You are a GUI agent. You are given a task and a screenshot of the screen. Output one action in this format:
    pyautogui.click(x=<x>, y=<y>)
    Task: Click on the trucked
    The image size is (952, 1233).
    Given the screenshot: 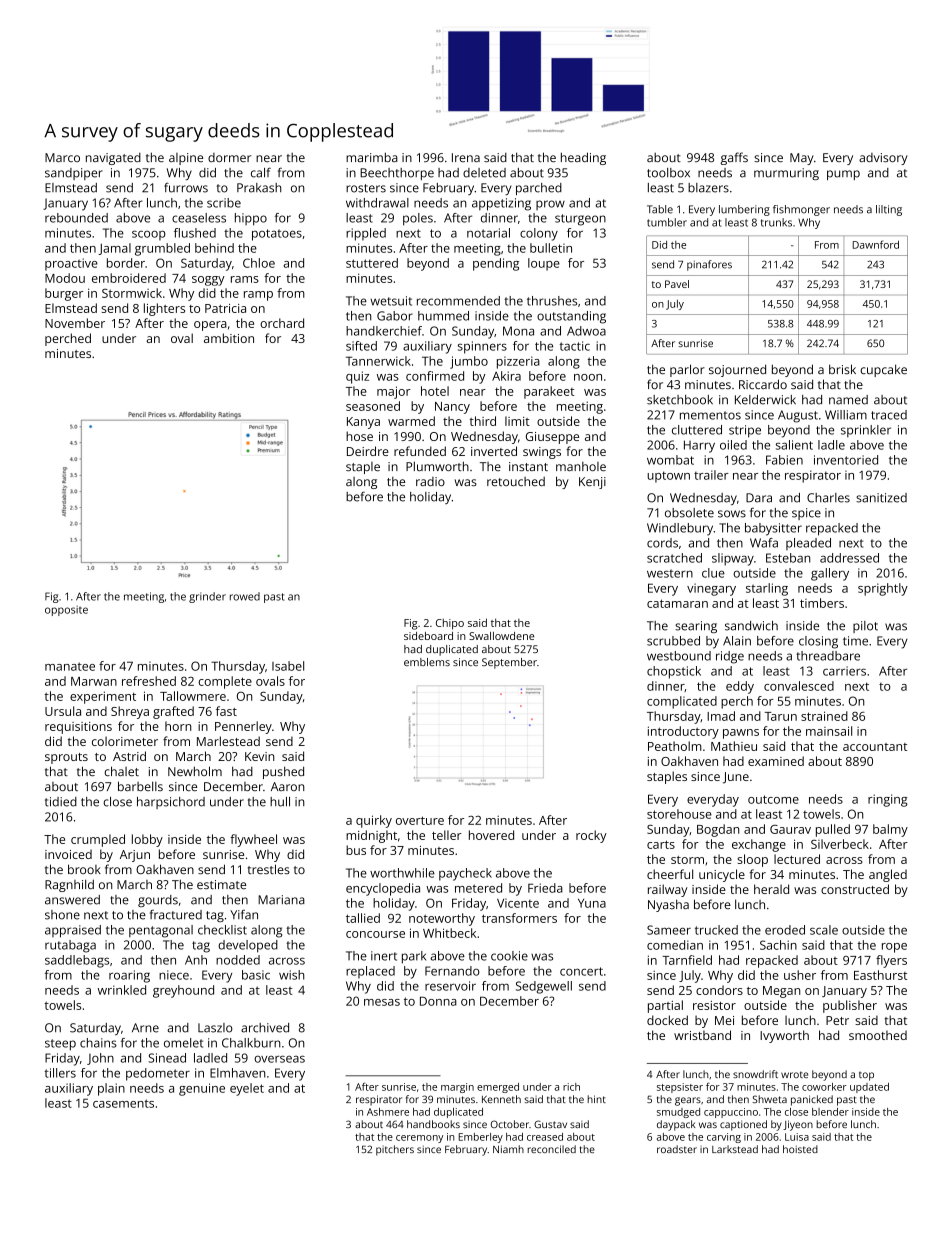 What is the action you would take?
    pyautogui.click(x=716, y=930)
